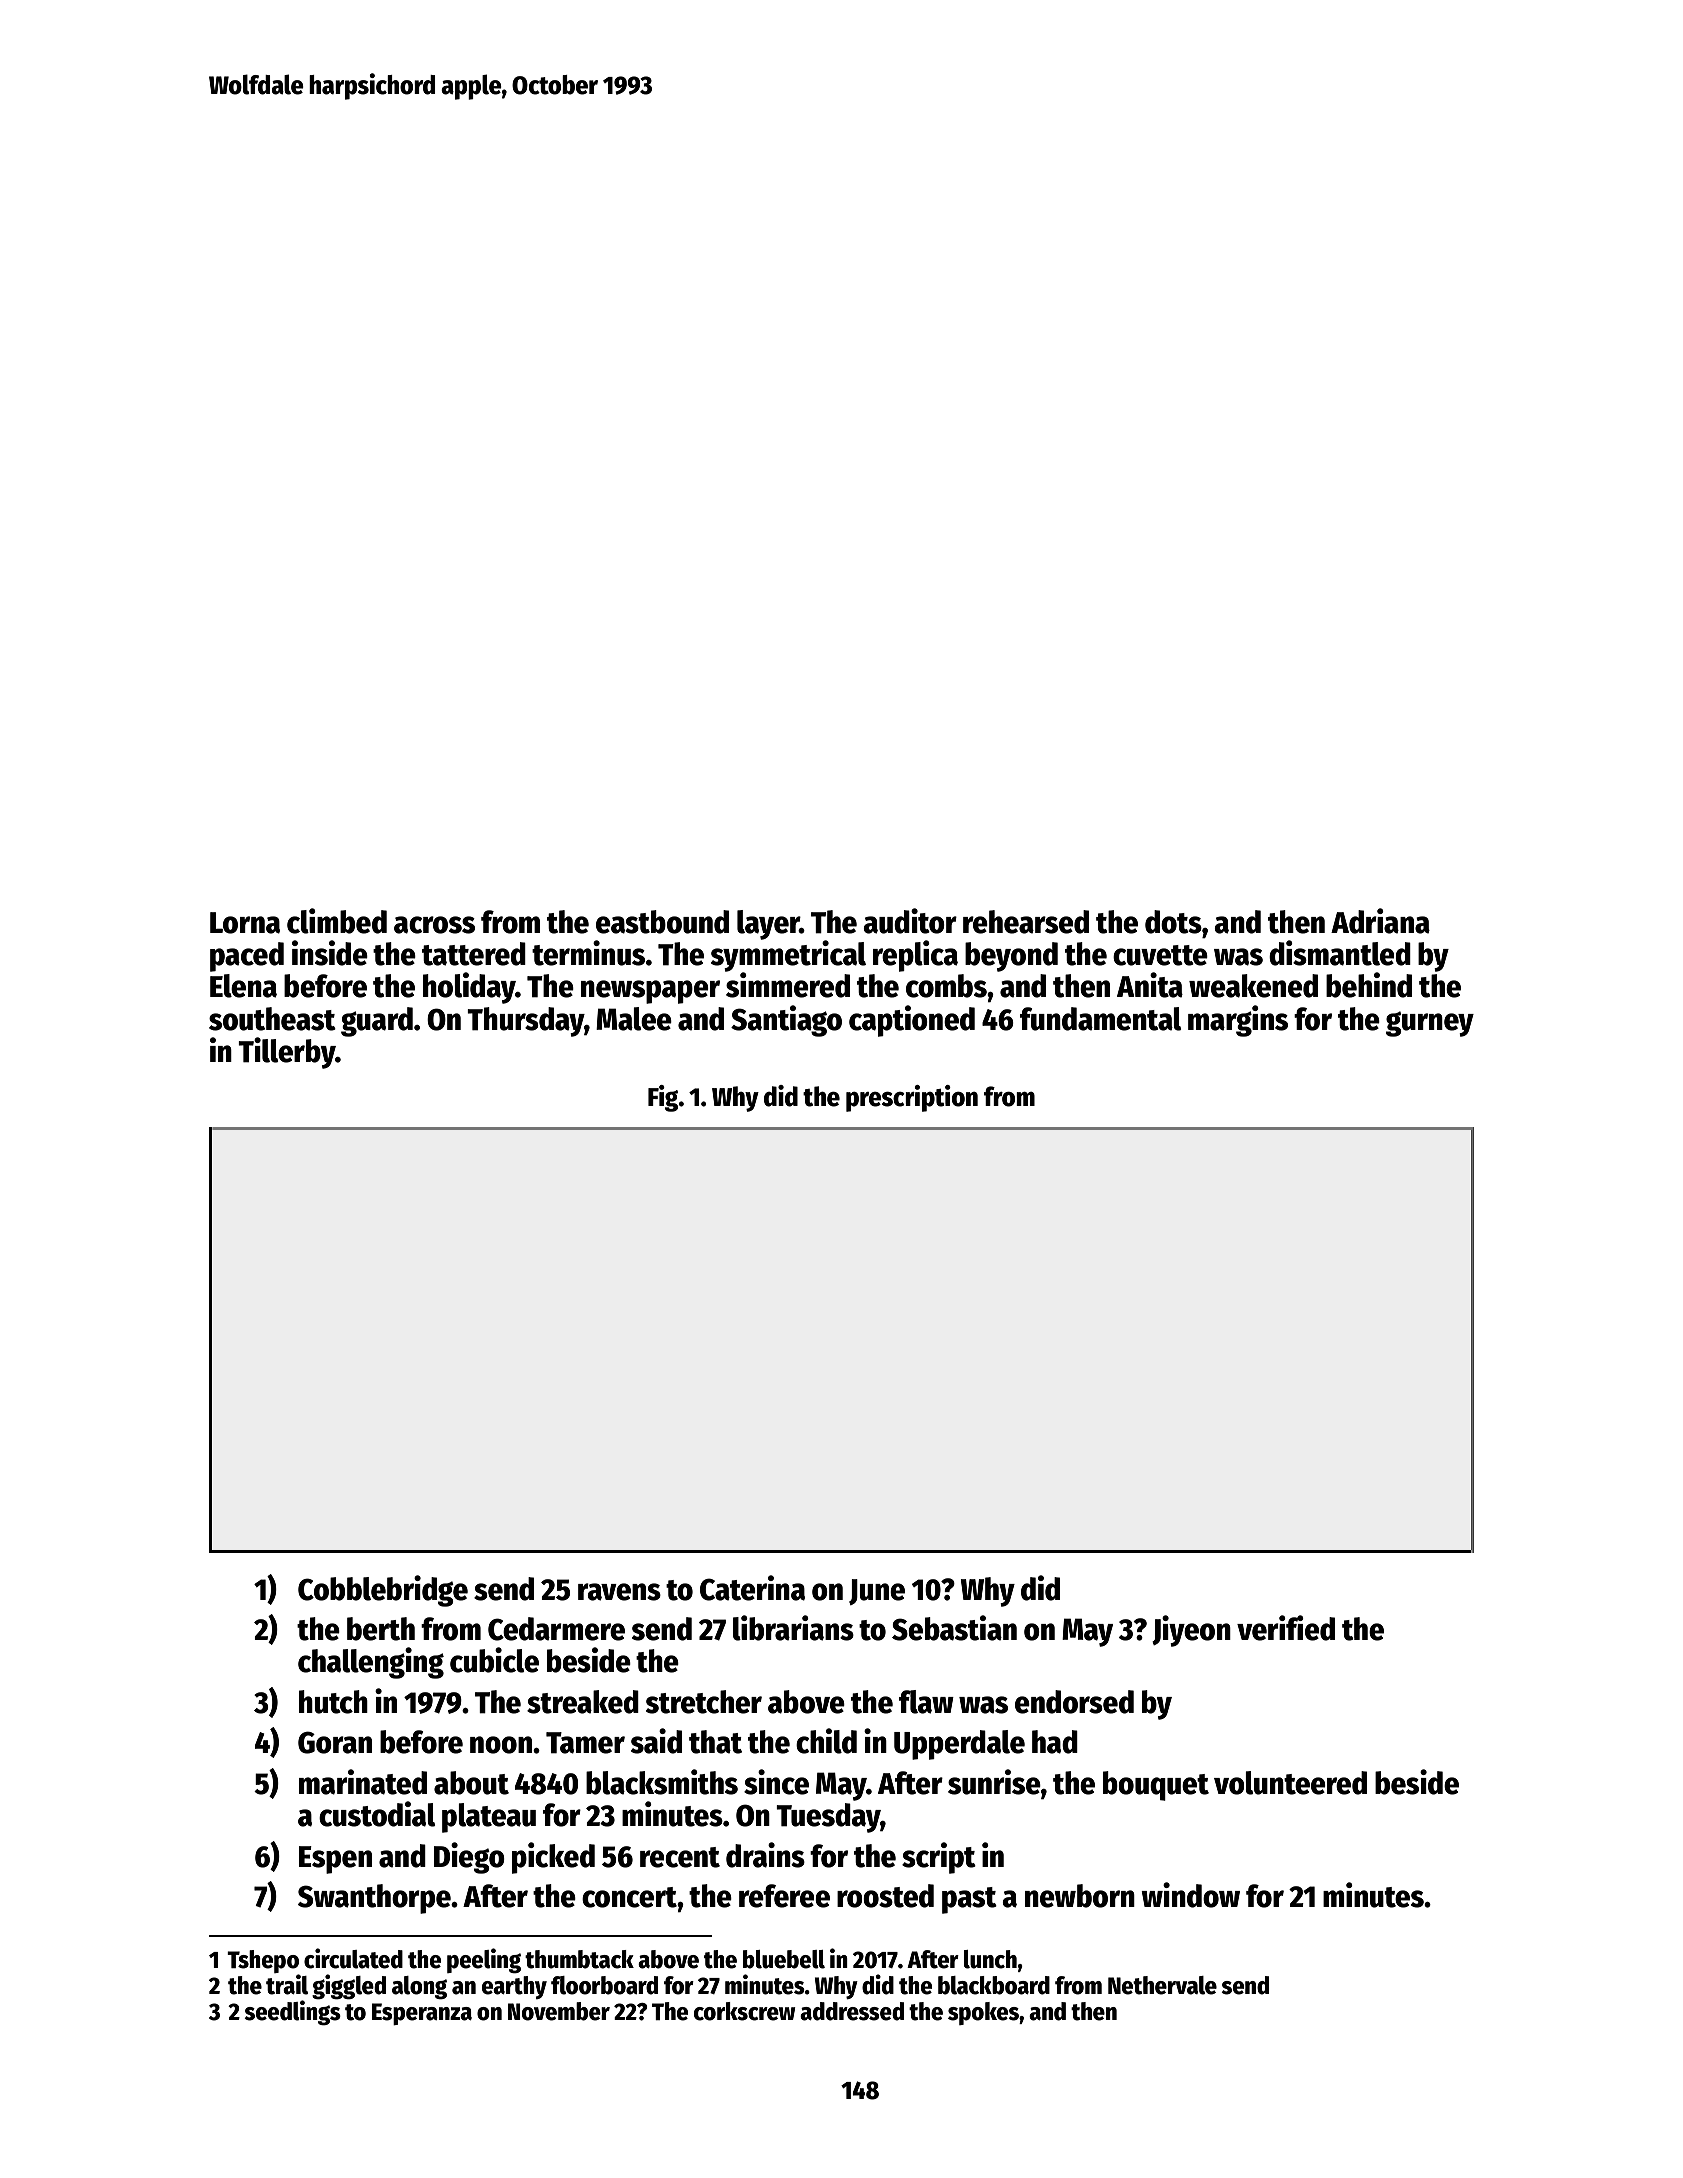 The width and height of the image is (1683, 2178). What do you see at coordinates (877, 1592) in the image?
I see `June` at bounding box center [877, 1592].
